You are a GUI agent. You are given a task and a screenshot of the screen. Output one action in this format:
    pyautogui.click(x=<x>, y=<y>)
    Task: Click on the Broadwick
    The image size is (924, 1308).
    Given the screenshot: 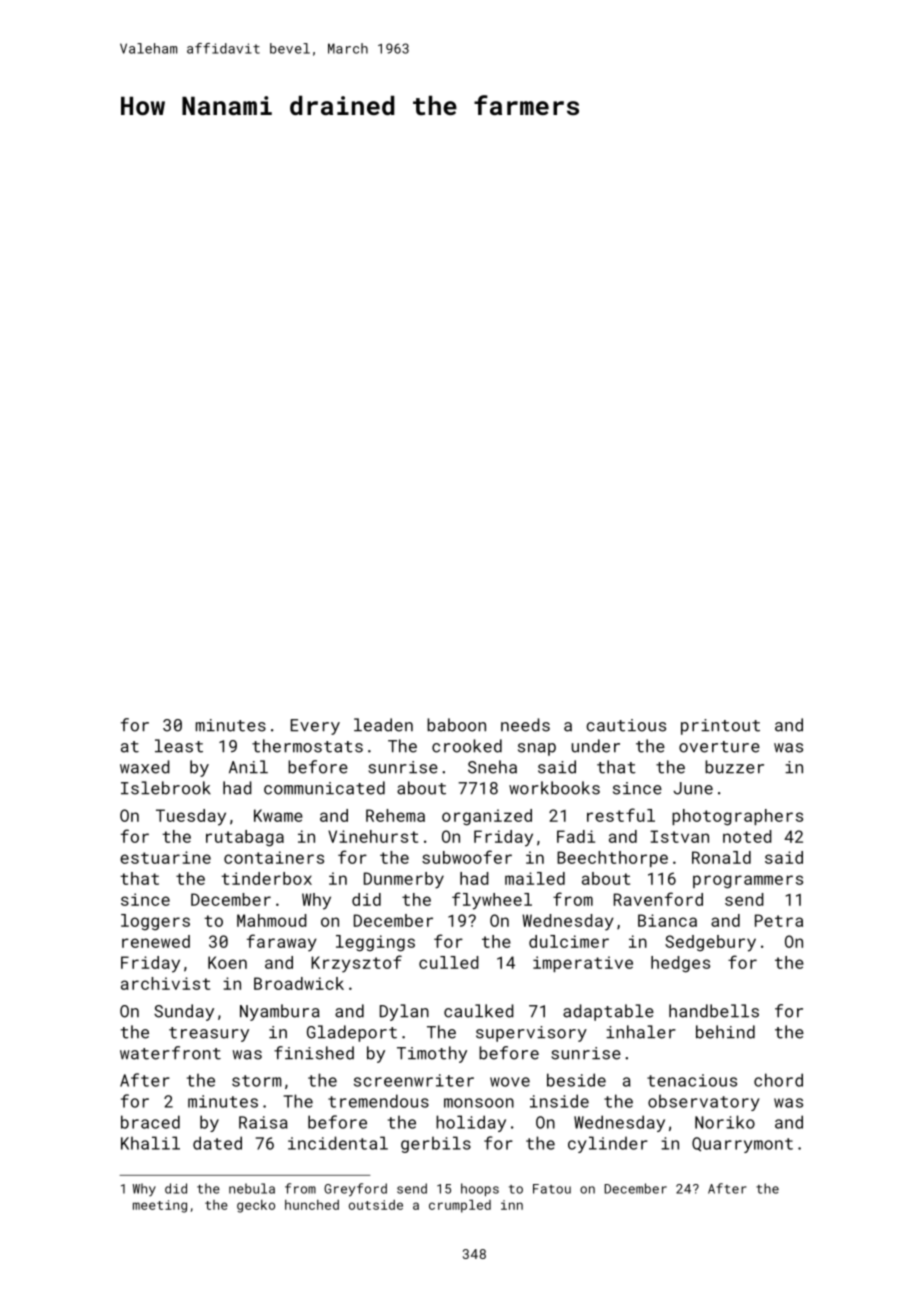 What is the action you would take?
    pyautogui.click(x=299, y=983)
